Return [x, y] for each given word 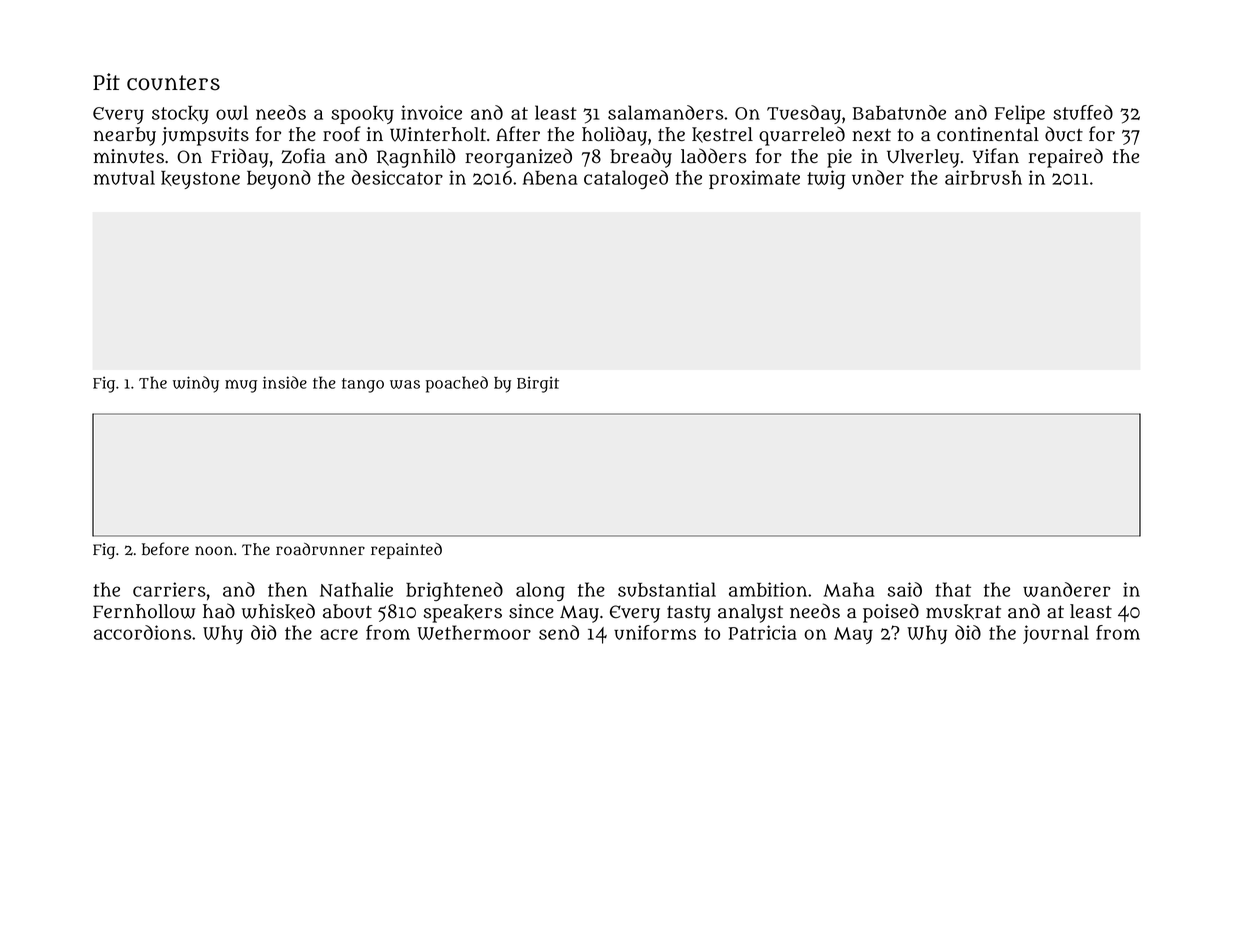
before [165, 549]
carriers [169, 589]
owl [232, 112]
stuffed [1083, 112]
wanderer [1067, 589]
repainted [406, 551]
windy [196, 384]
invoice [431, 112]
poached [457, 384]
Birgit [538, 384]
